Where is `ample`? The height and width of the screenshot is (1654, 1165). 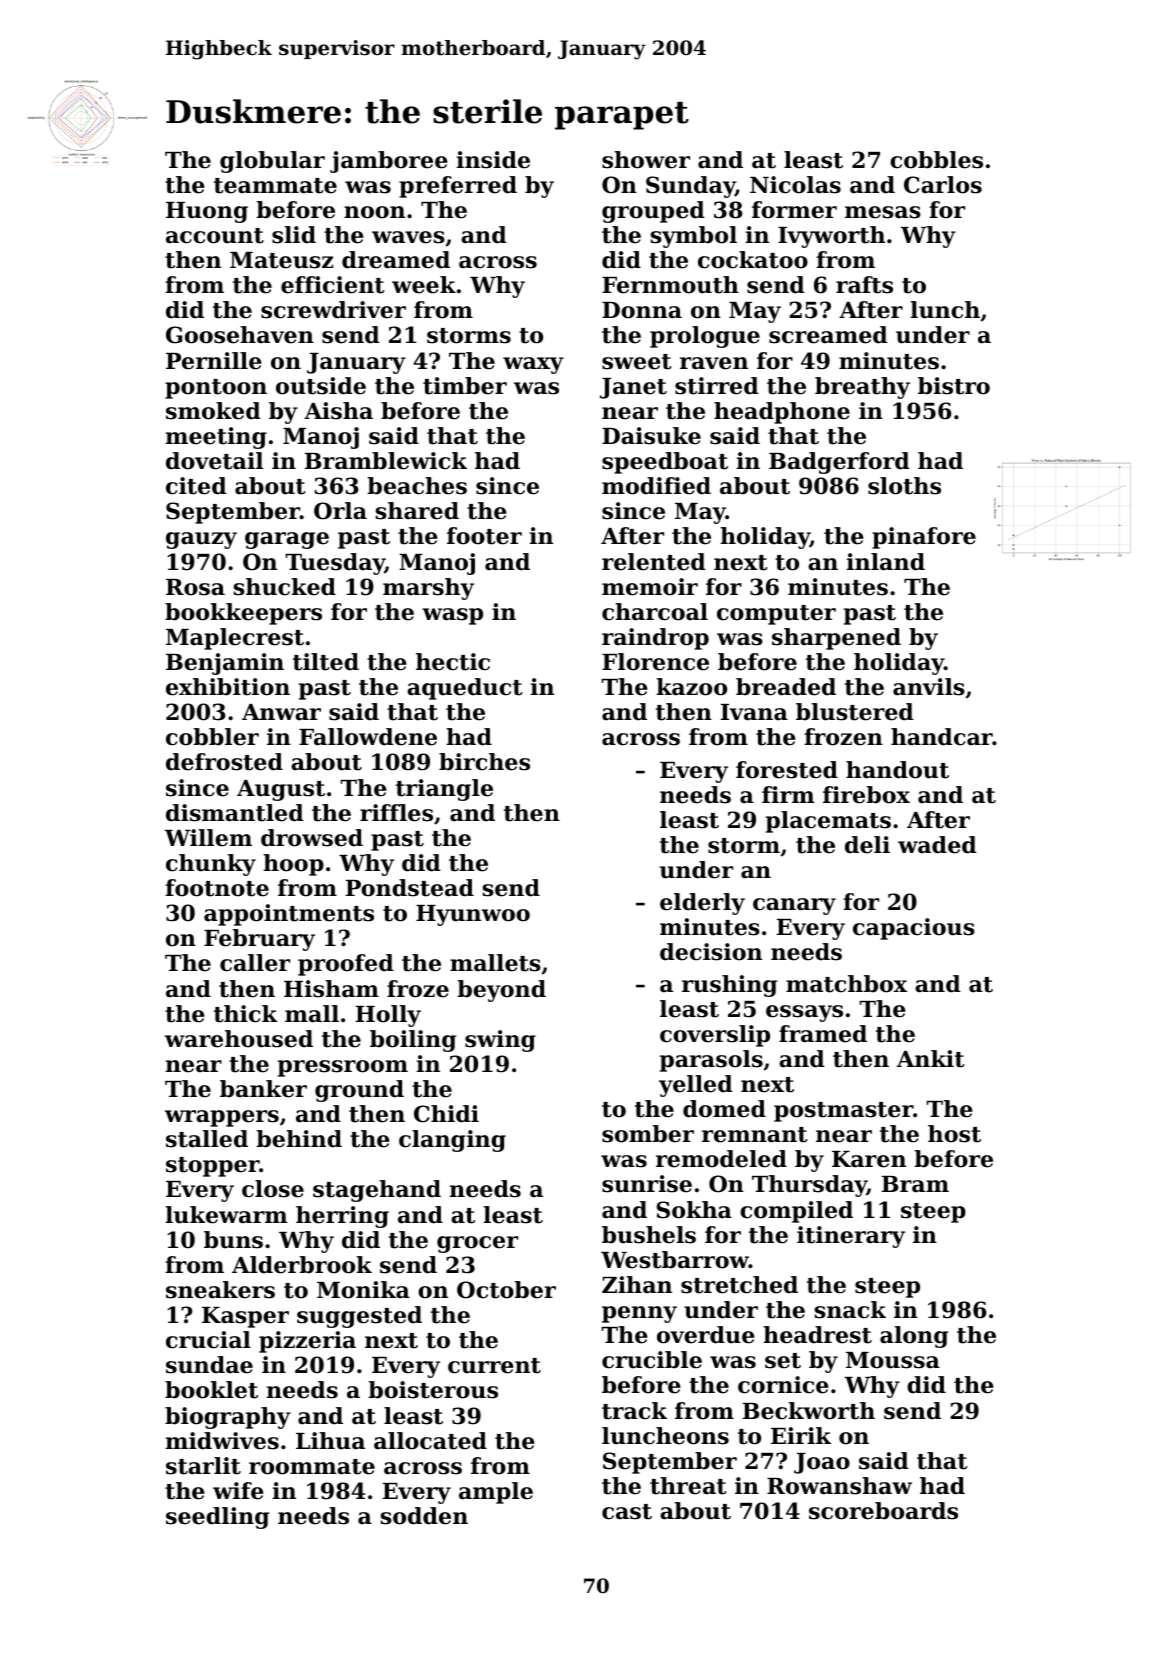 ample is located at coordinates (496, 1493).
